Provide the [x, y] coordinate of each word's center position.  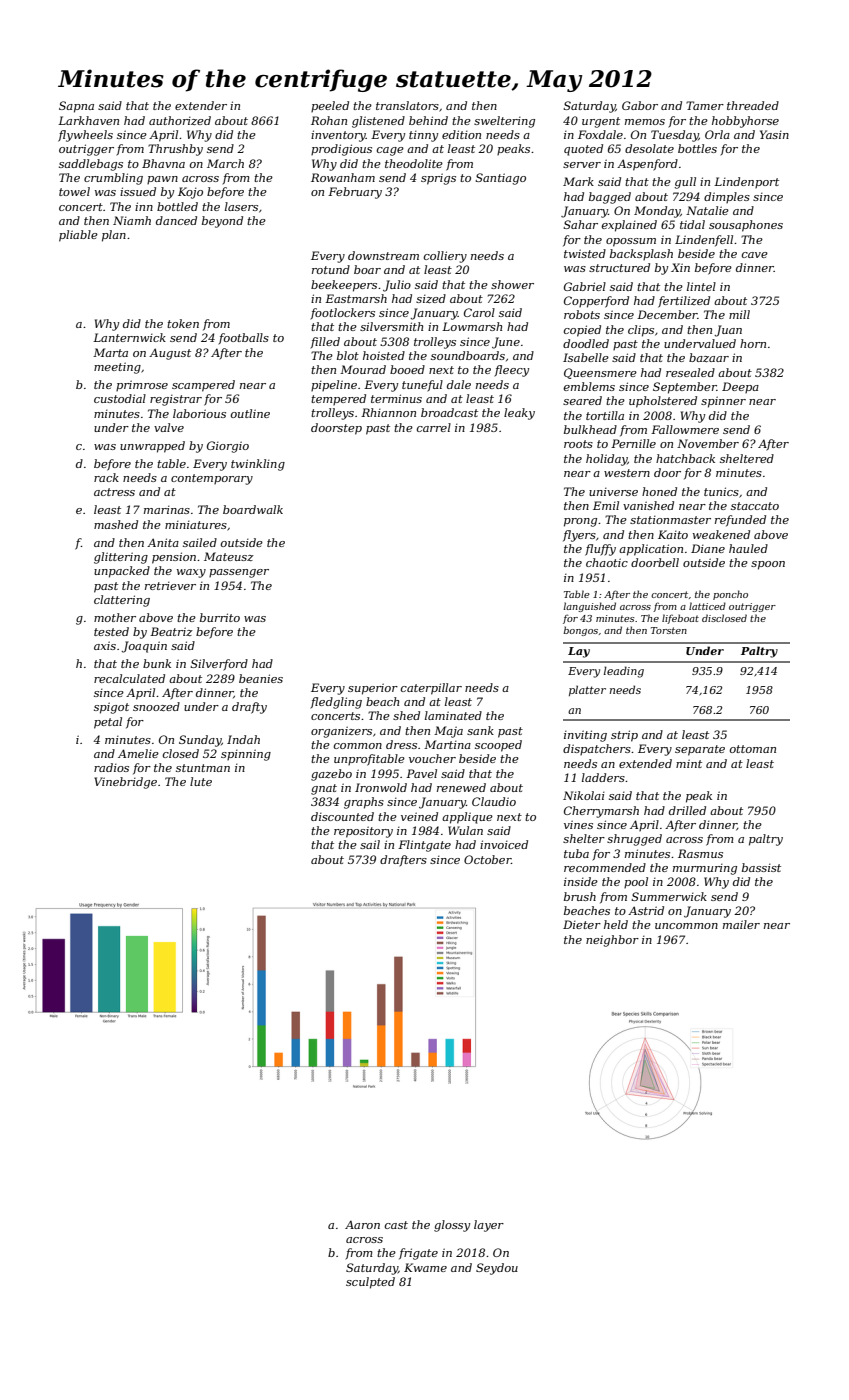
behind [428, 120]
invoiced [504, 844]
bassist [761, 867]
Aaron [362, 1224]
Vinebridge [125, 783]
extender [201, 105]
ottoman [753, 749]
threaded [753, 105]
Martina [447, 744]
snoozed [156, 706]
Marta [110, 352]
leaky [519, 414]
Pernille [633, 443]
